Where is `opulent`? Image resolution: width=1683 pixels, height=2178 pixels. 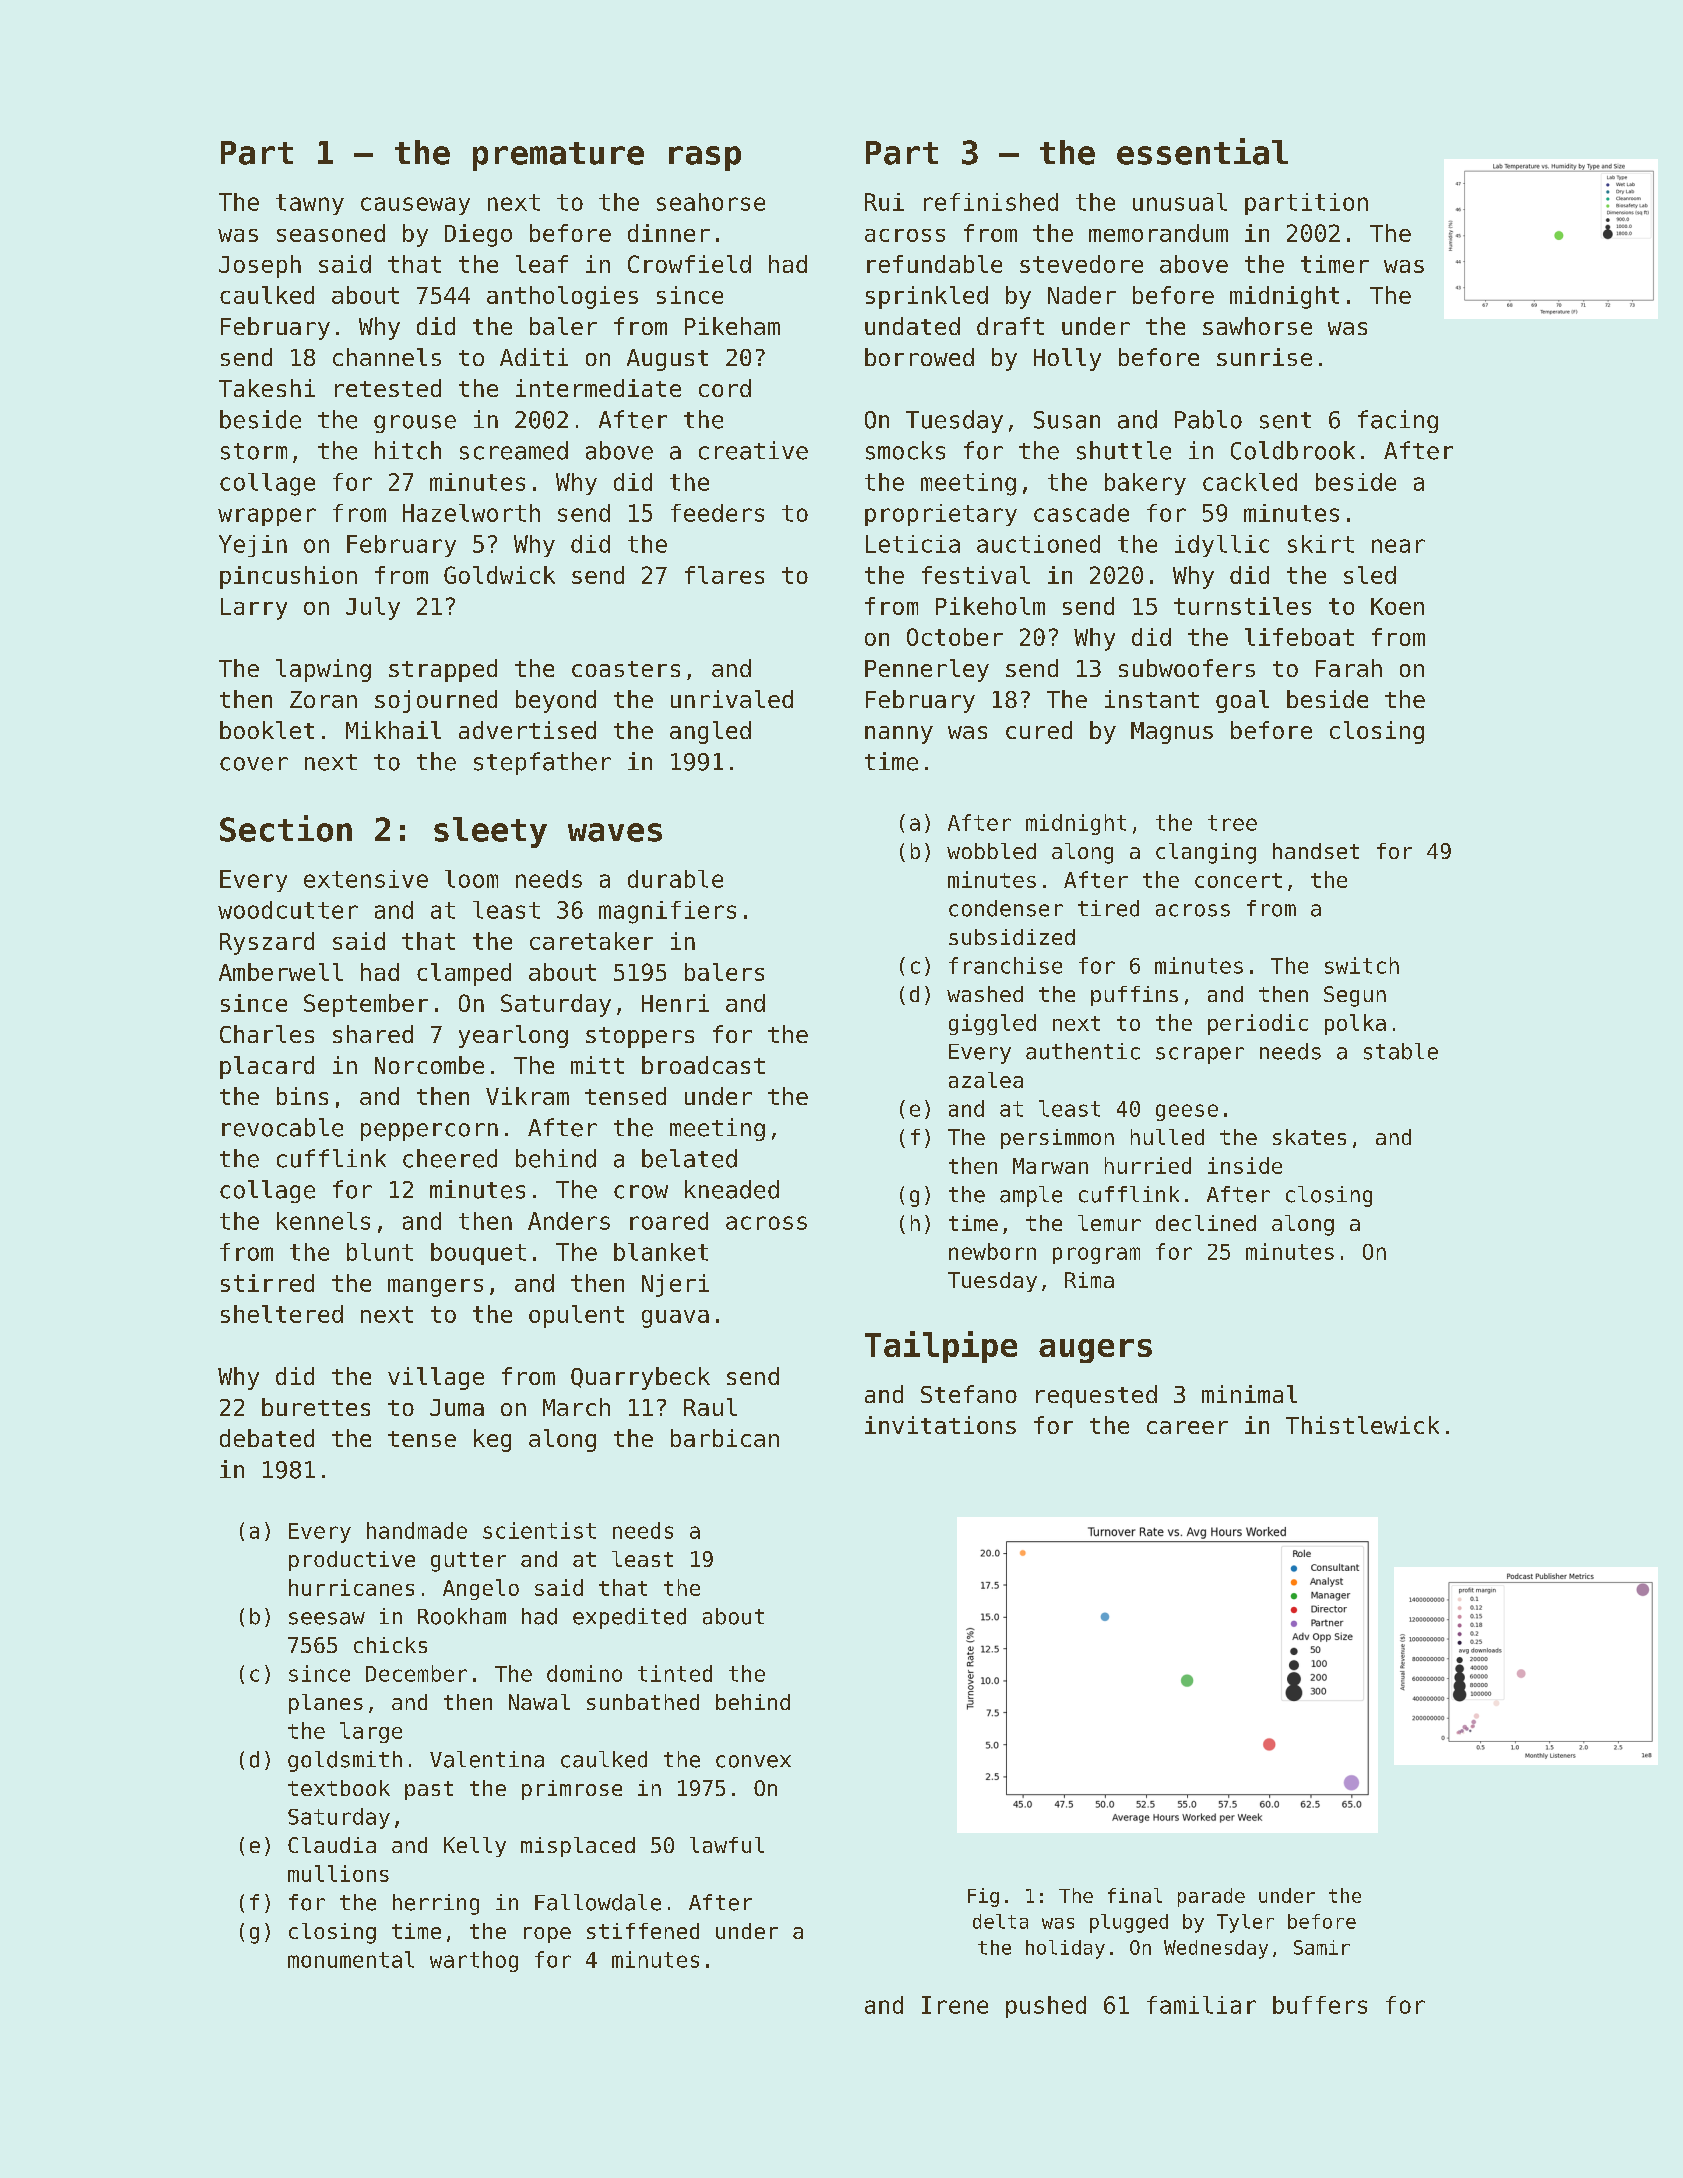 opulent is located at coordinates (576, 1316).
